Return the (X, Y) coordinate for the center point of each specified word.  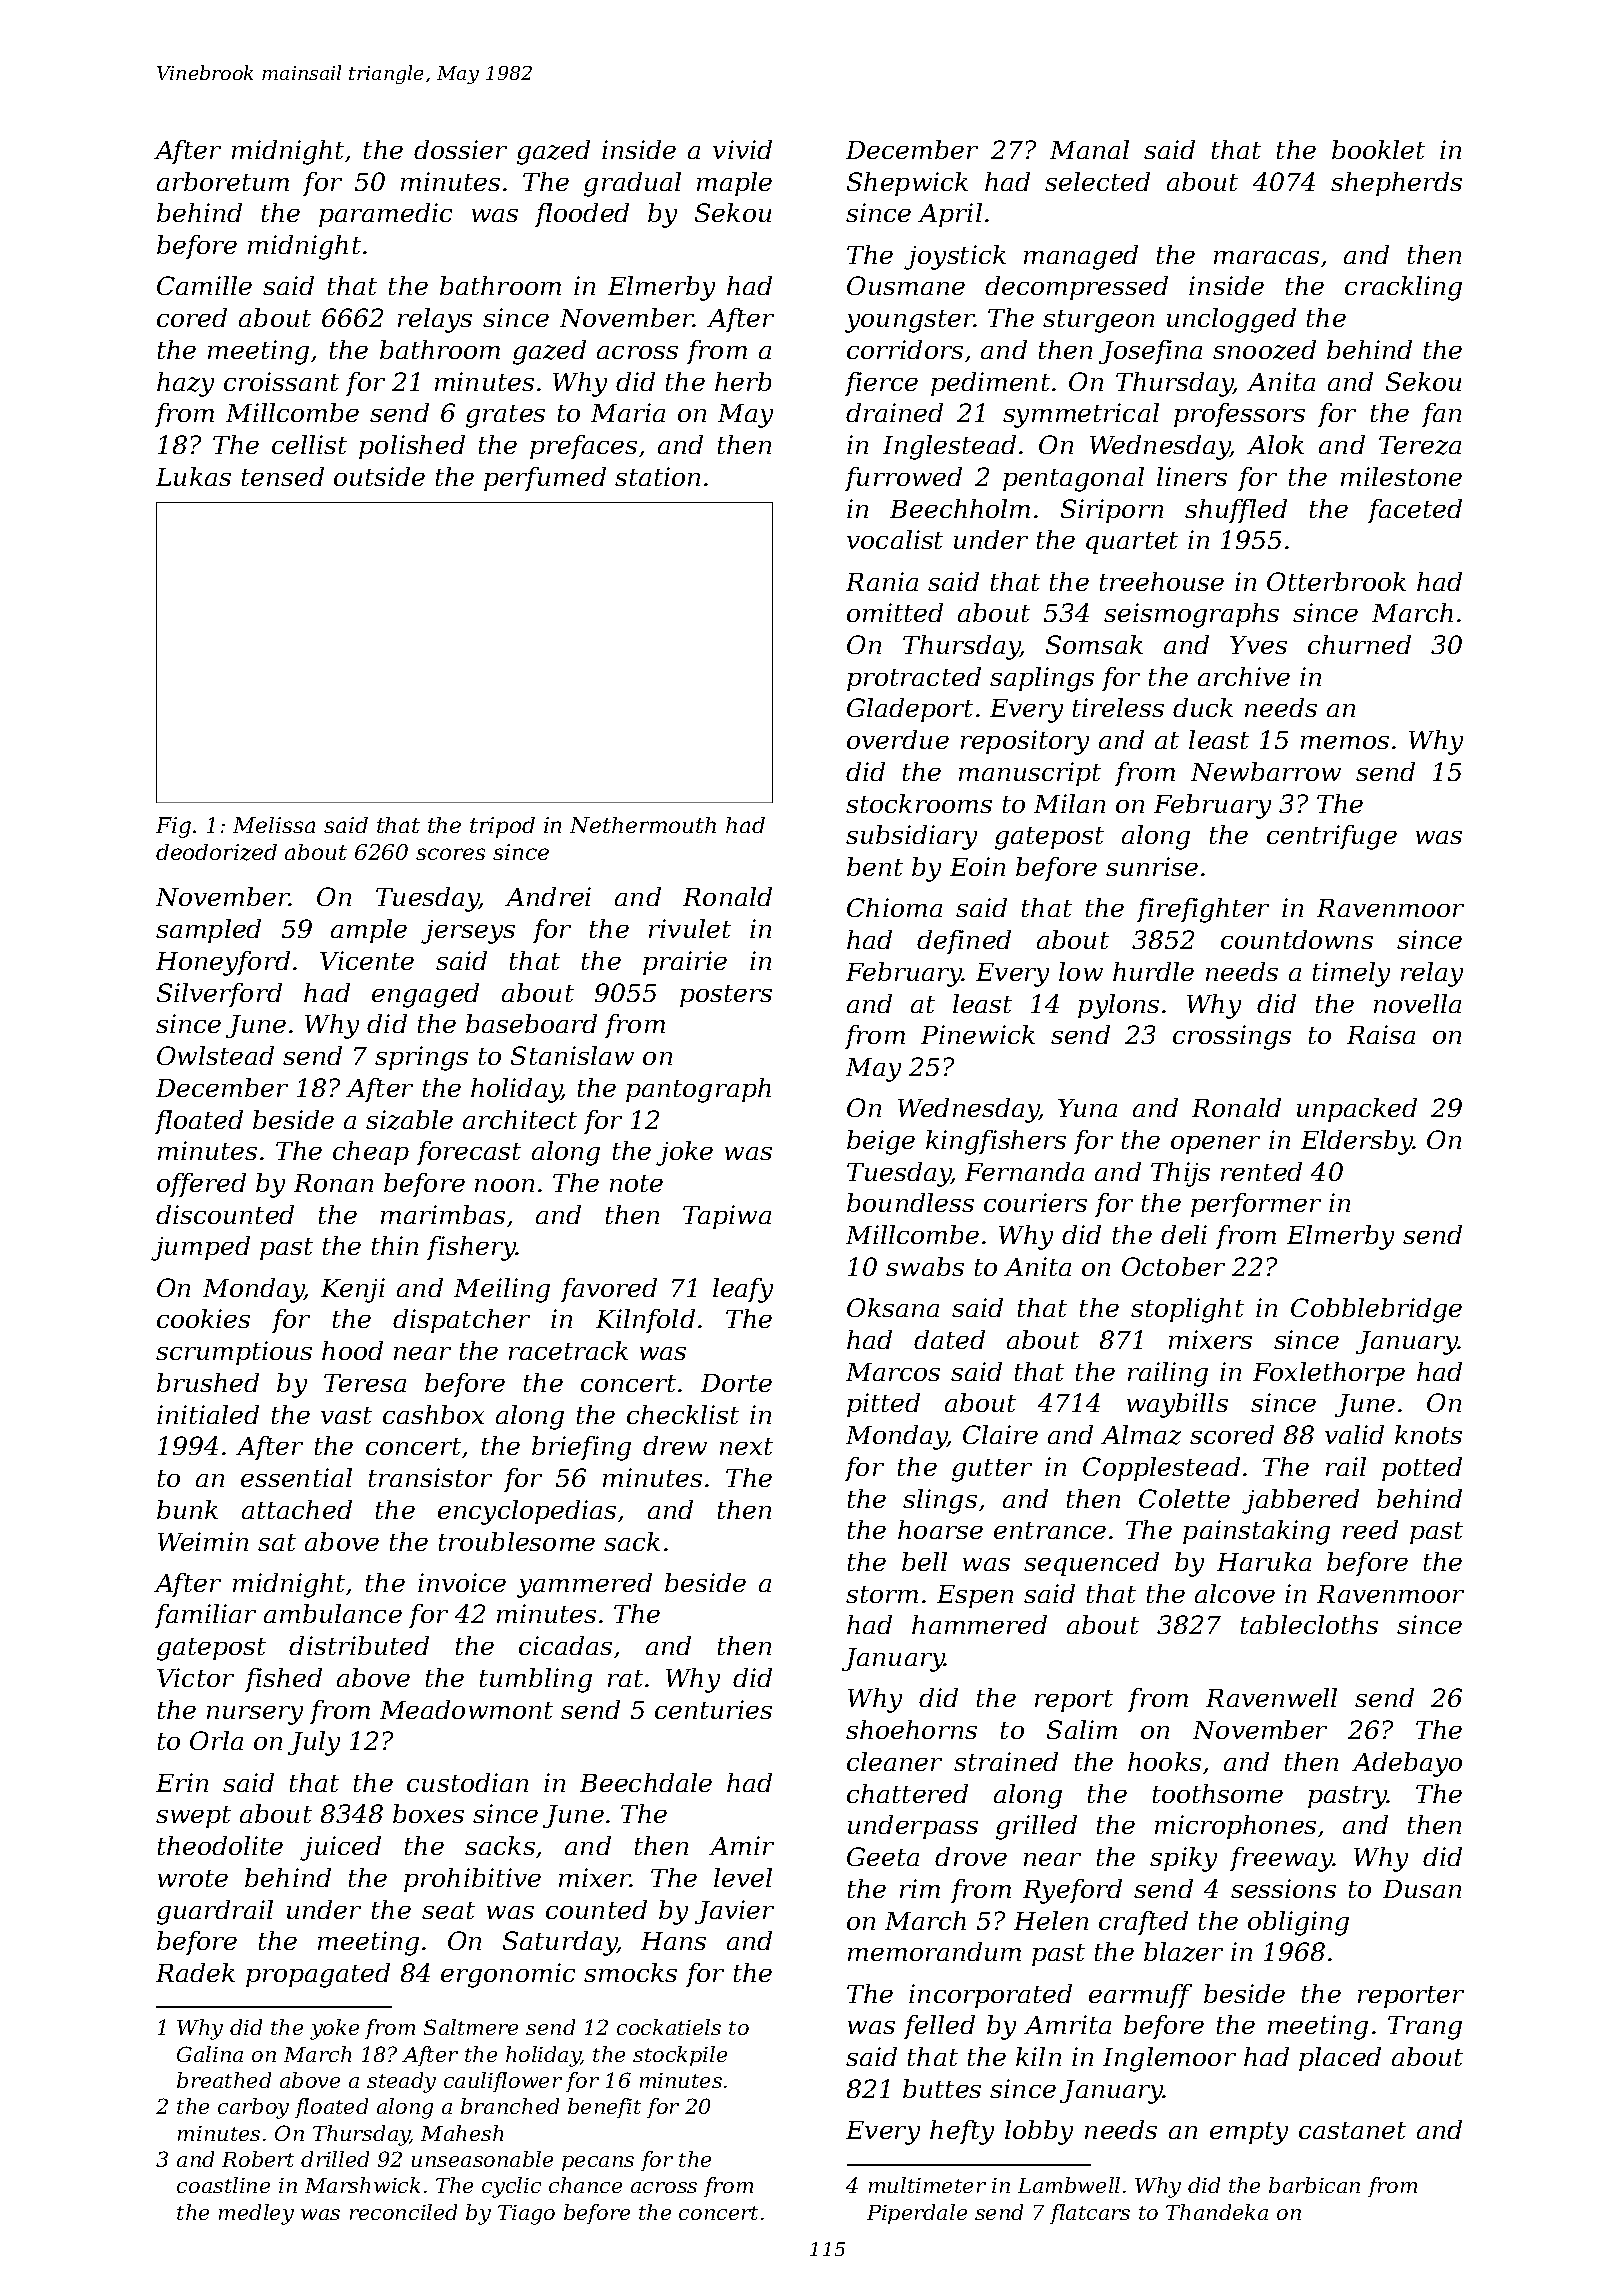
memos (1345, 742)
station (657, 476)
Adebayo (1407, 1764)
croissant (281, 381)
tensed (283, 476)
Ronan (333, 1183)
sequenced (1091, 1564)
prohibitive (472, 1880)
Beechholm (960, 508)
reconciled (403, 2212)
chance (585, 2185)
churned (1359, 644)
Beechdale (646, 1782)
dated (949, 1339)
